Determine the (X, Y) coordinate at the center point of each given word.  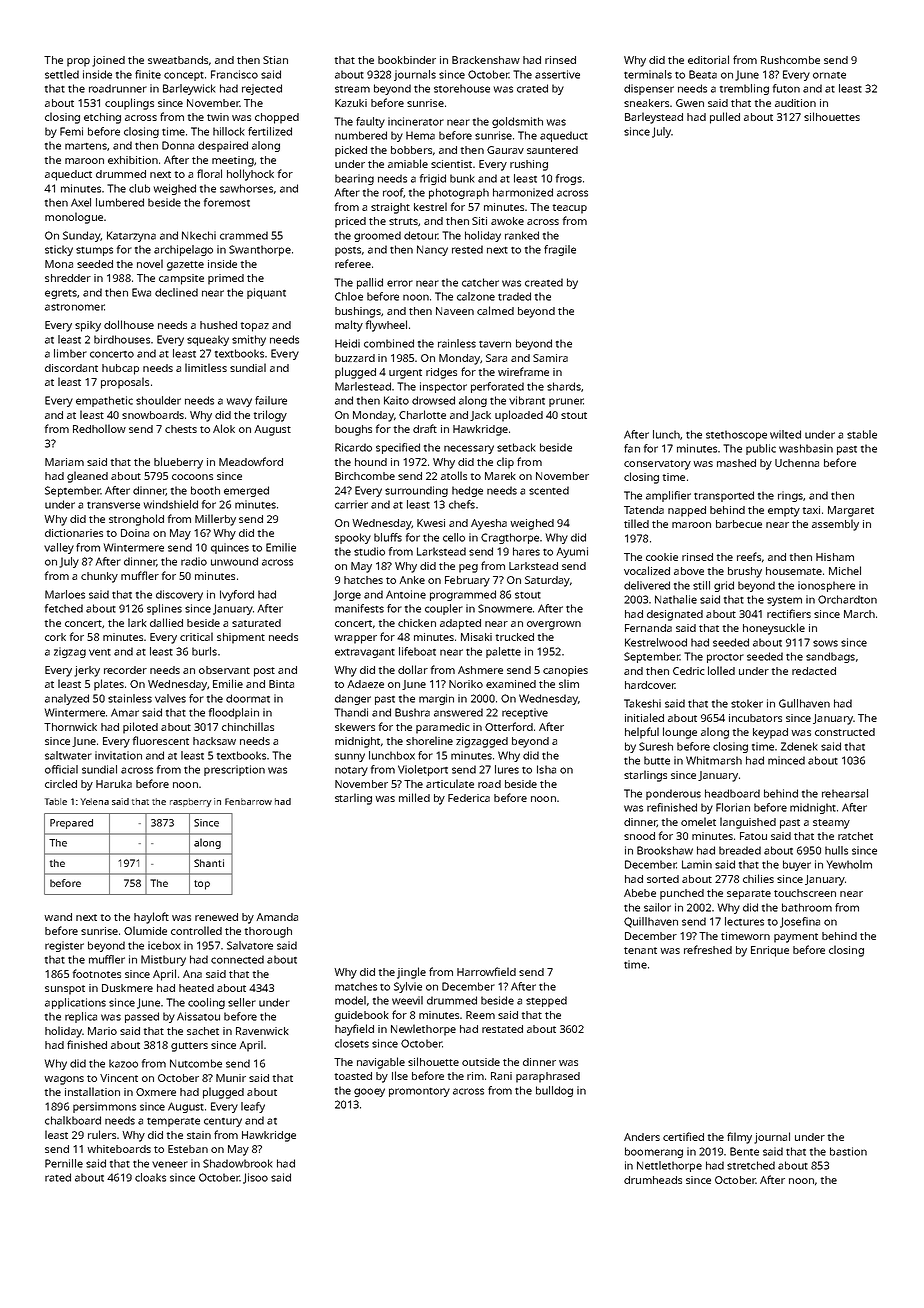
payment (796, 938)
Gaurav (505, 150)
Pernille (64, 1163)
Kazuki (351, 103)
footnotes (97, 973)
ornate (829, 75)
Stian (275, 60)
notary (351, 771)
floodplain (234, 713)
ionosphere (826, 586)
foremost (227, 202)
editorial (708, 59)
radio (194, 561)
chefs (462, 504)
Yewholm (849, 864)
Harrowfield (486, 971)
